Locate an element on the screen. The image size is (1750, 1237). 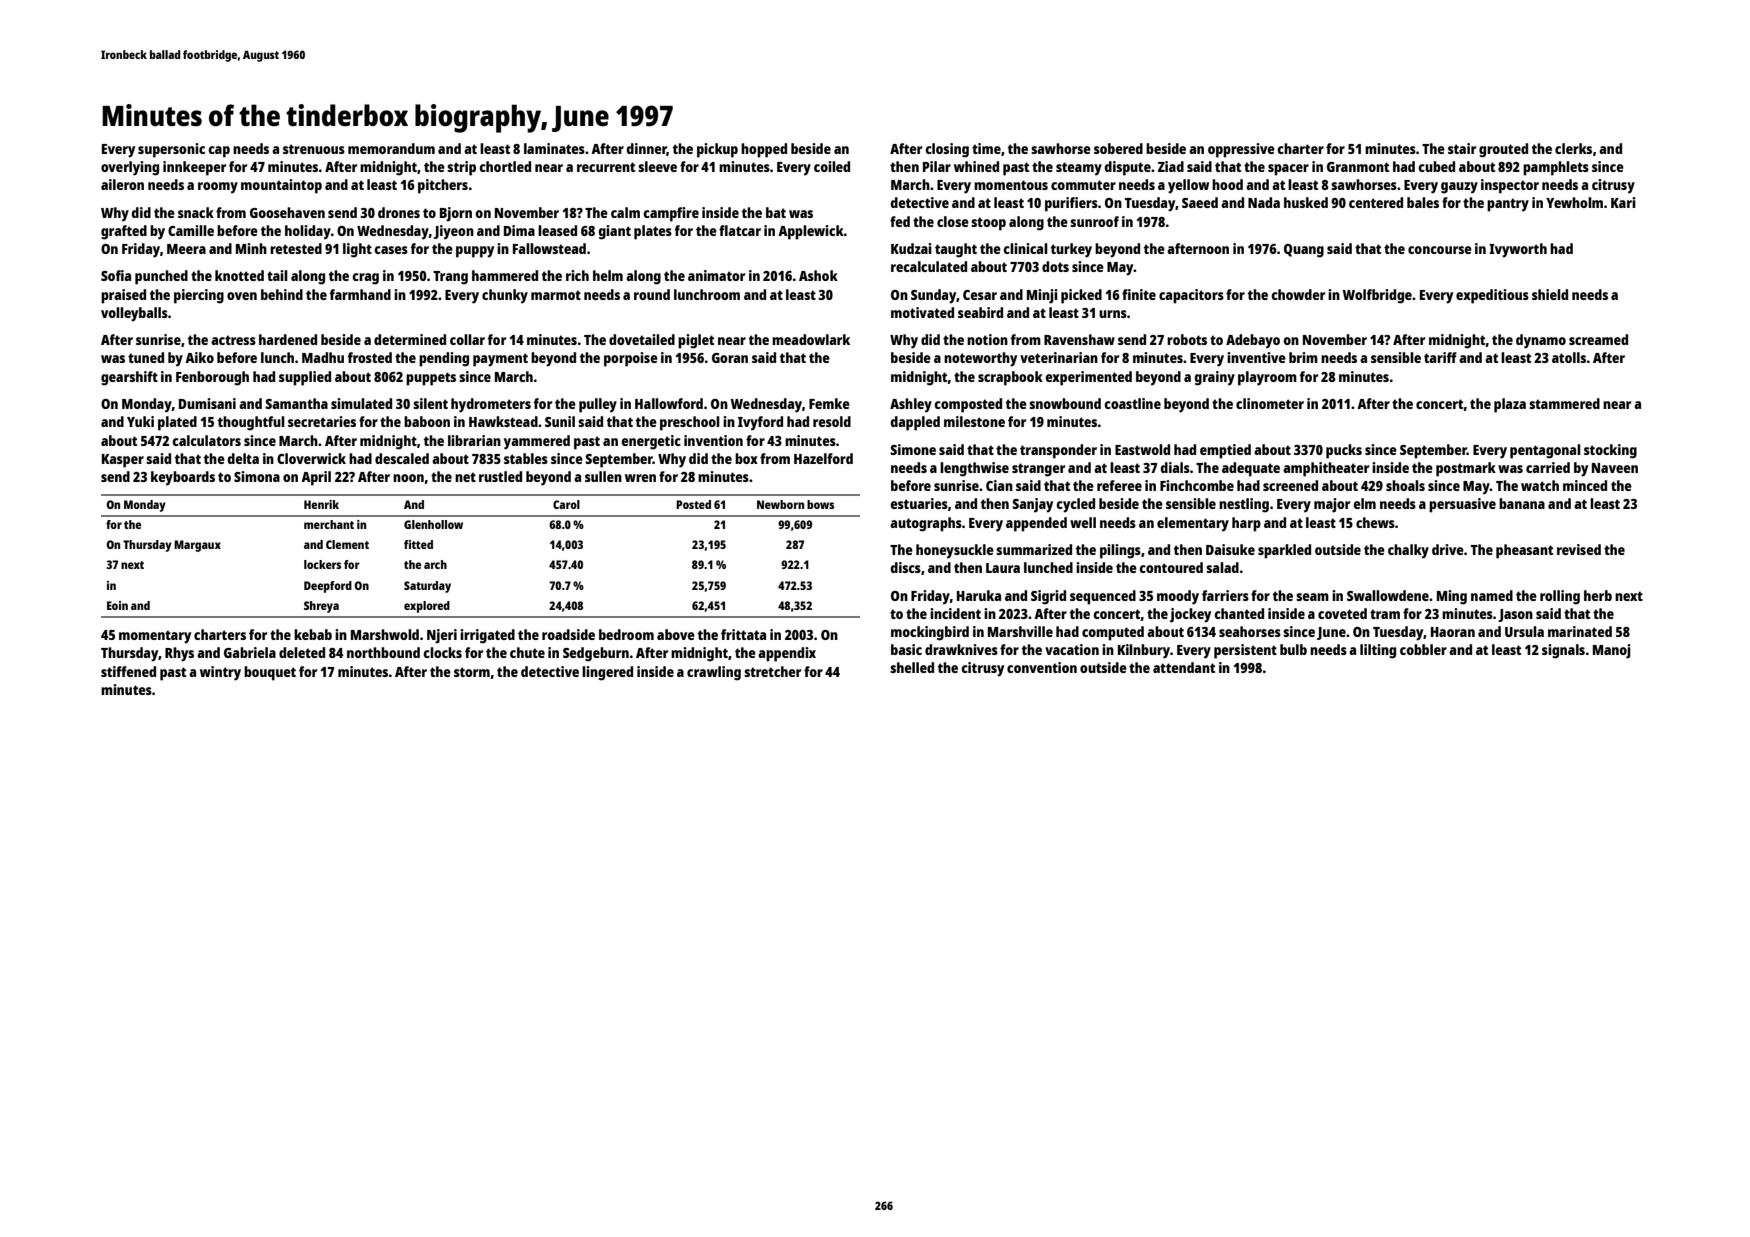
amphitheater is located at coordinates (1326, 469).
